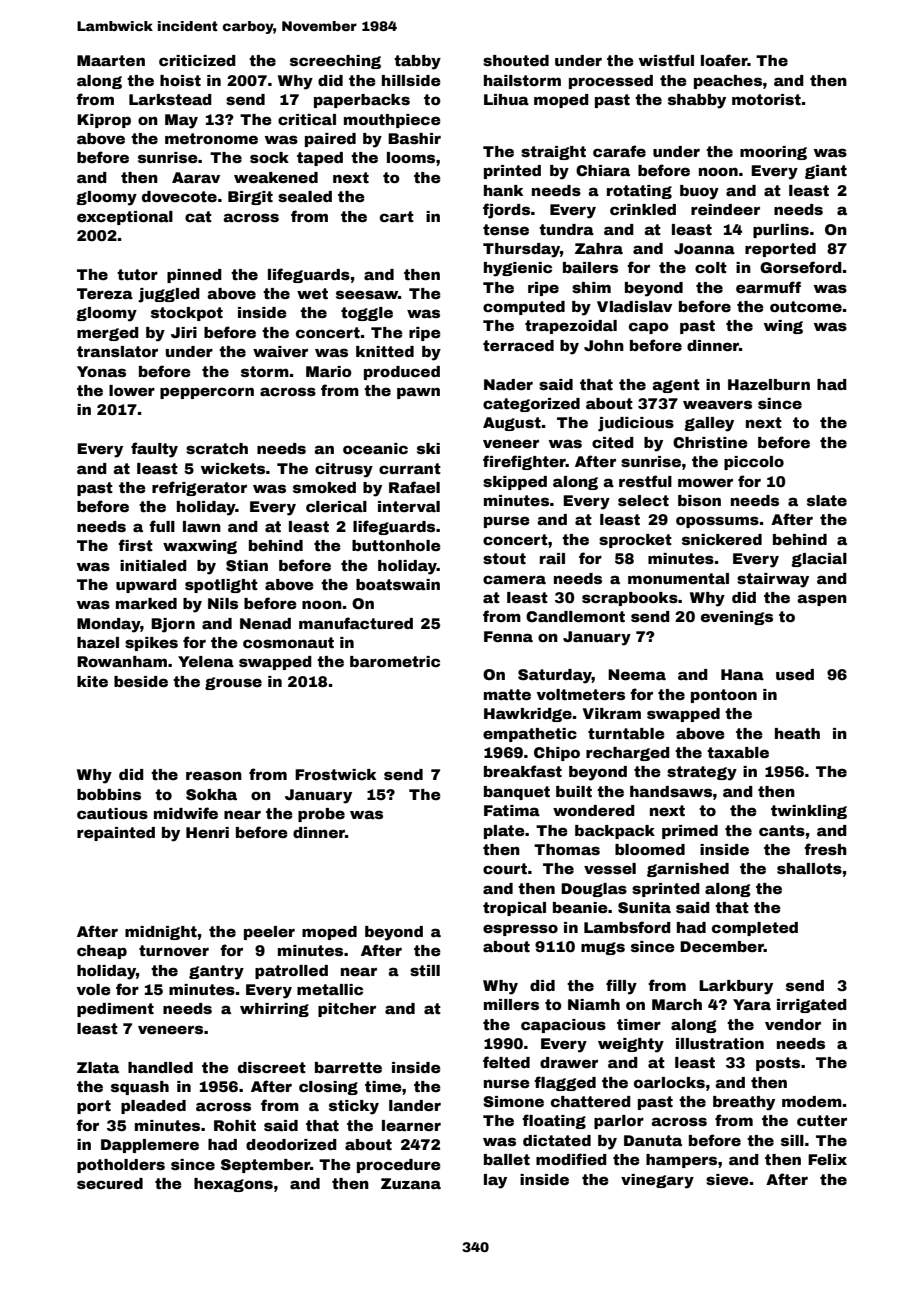  What do you see at coordinates (411, 1183) in the screenshot?
I see `Zuzana` at bounding box center [411, 1183].
